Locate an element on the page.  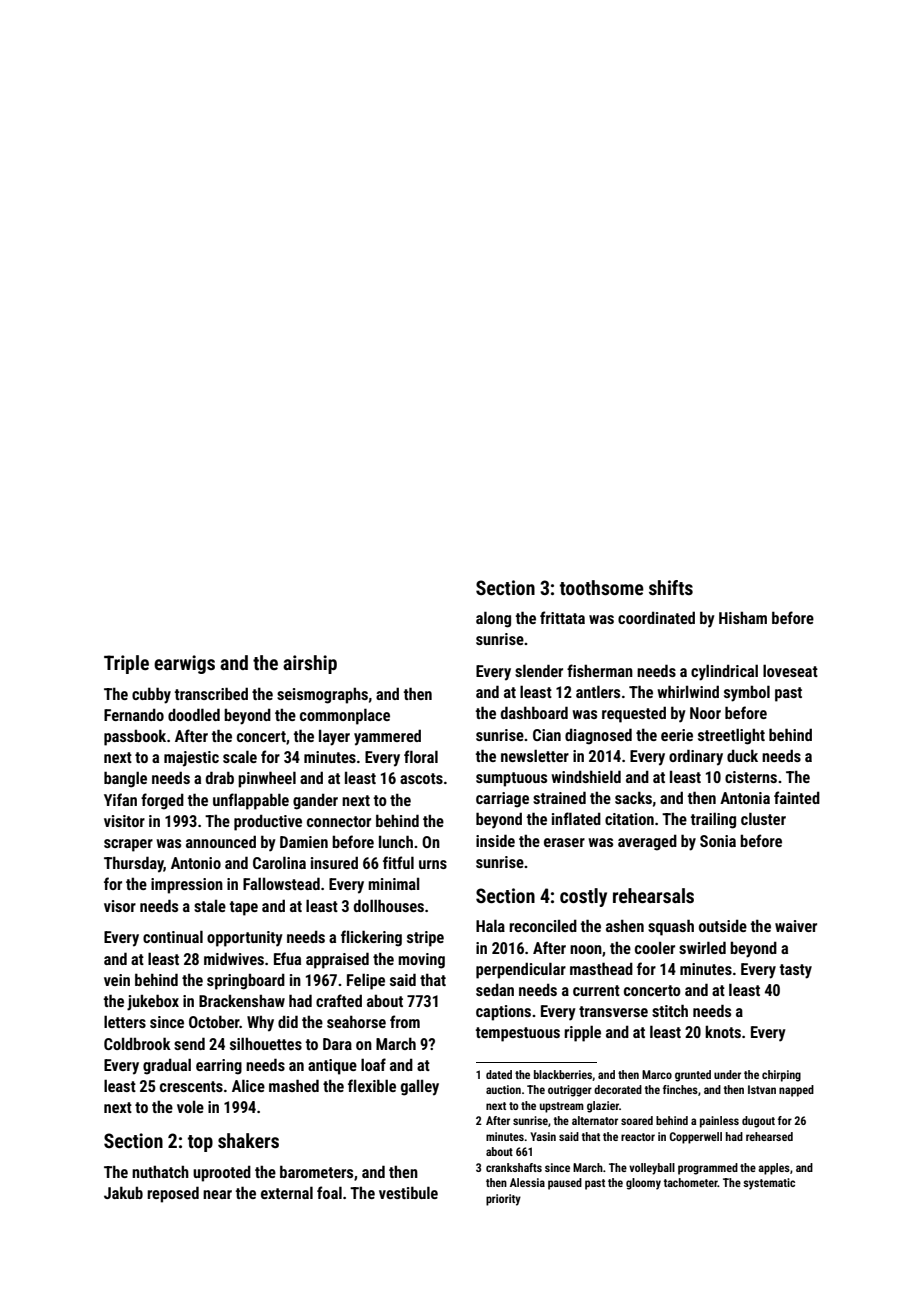
shifts is located at coordinates (671, 587).
